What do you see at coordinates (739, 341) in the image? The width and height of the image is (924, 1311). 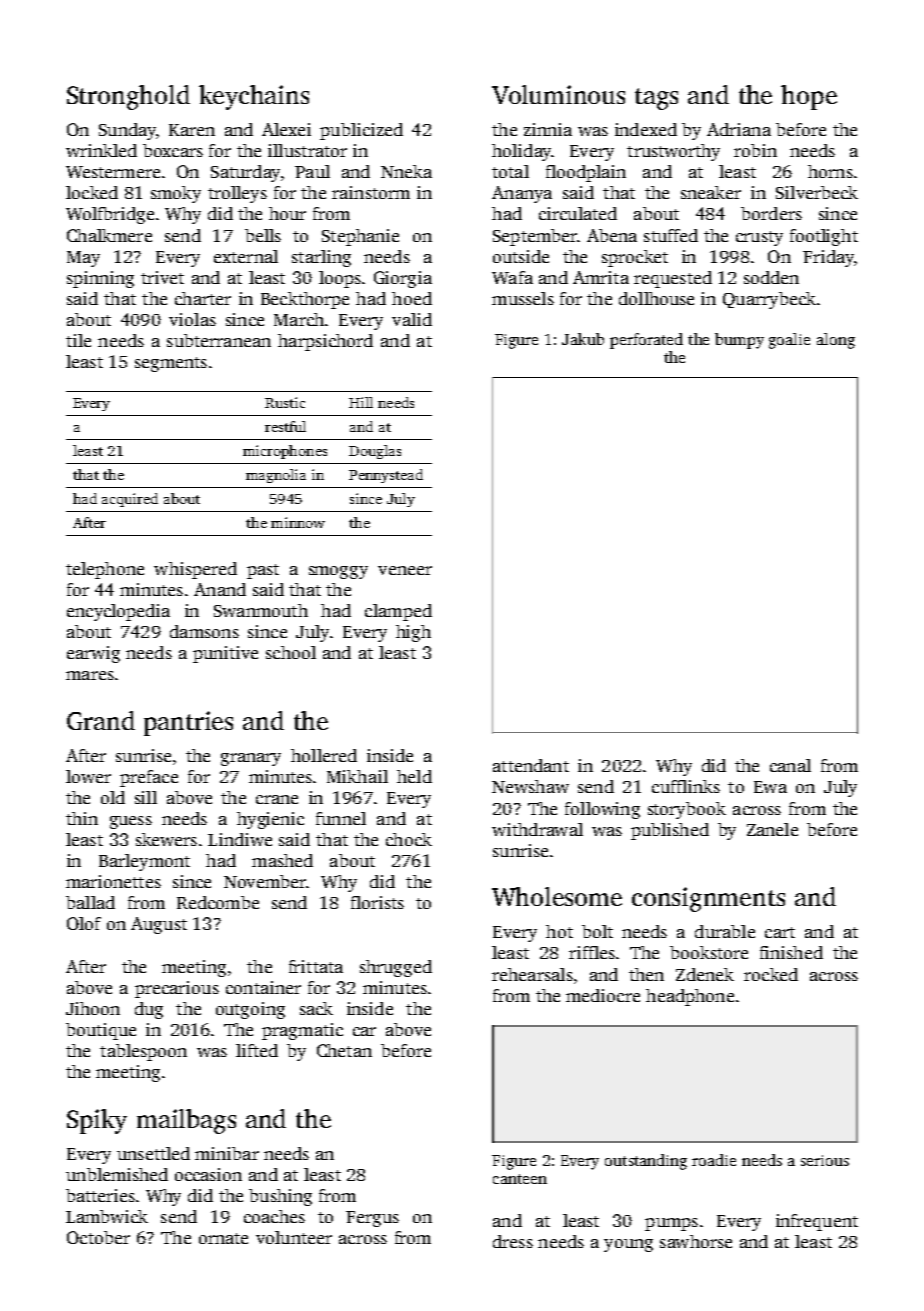 I see `bumpy` at bounding box center [739, 341].
